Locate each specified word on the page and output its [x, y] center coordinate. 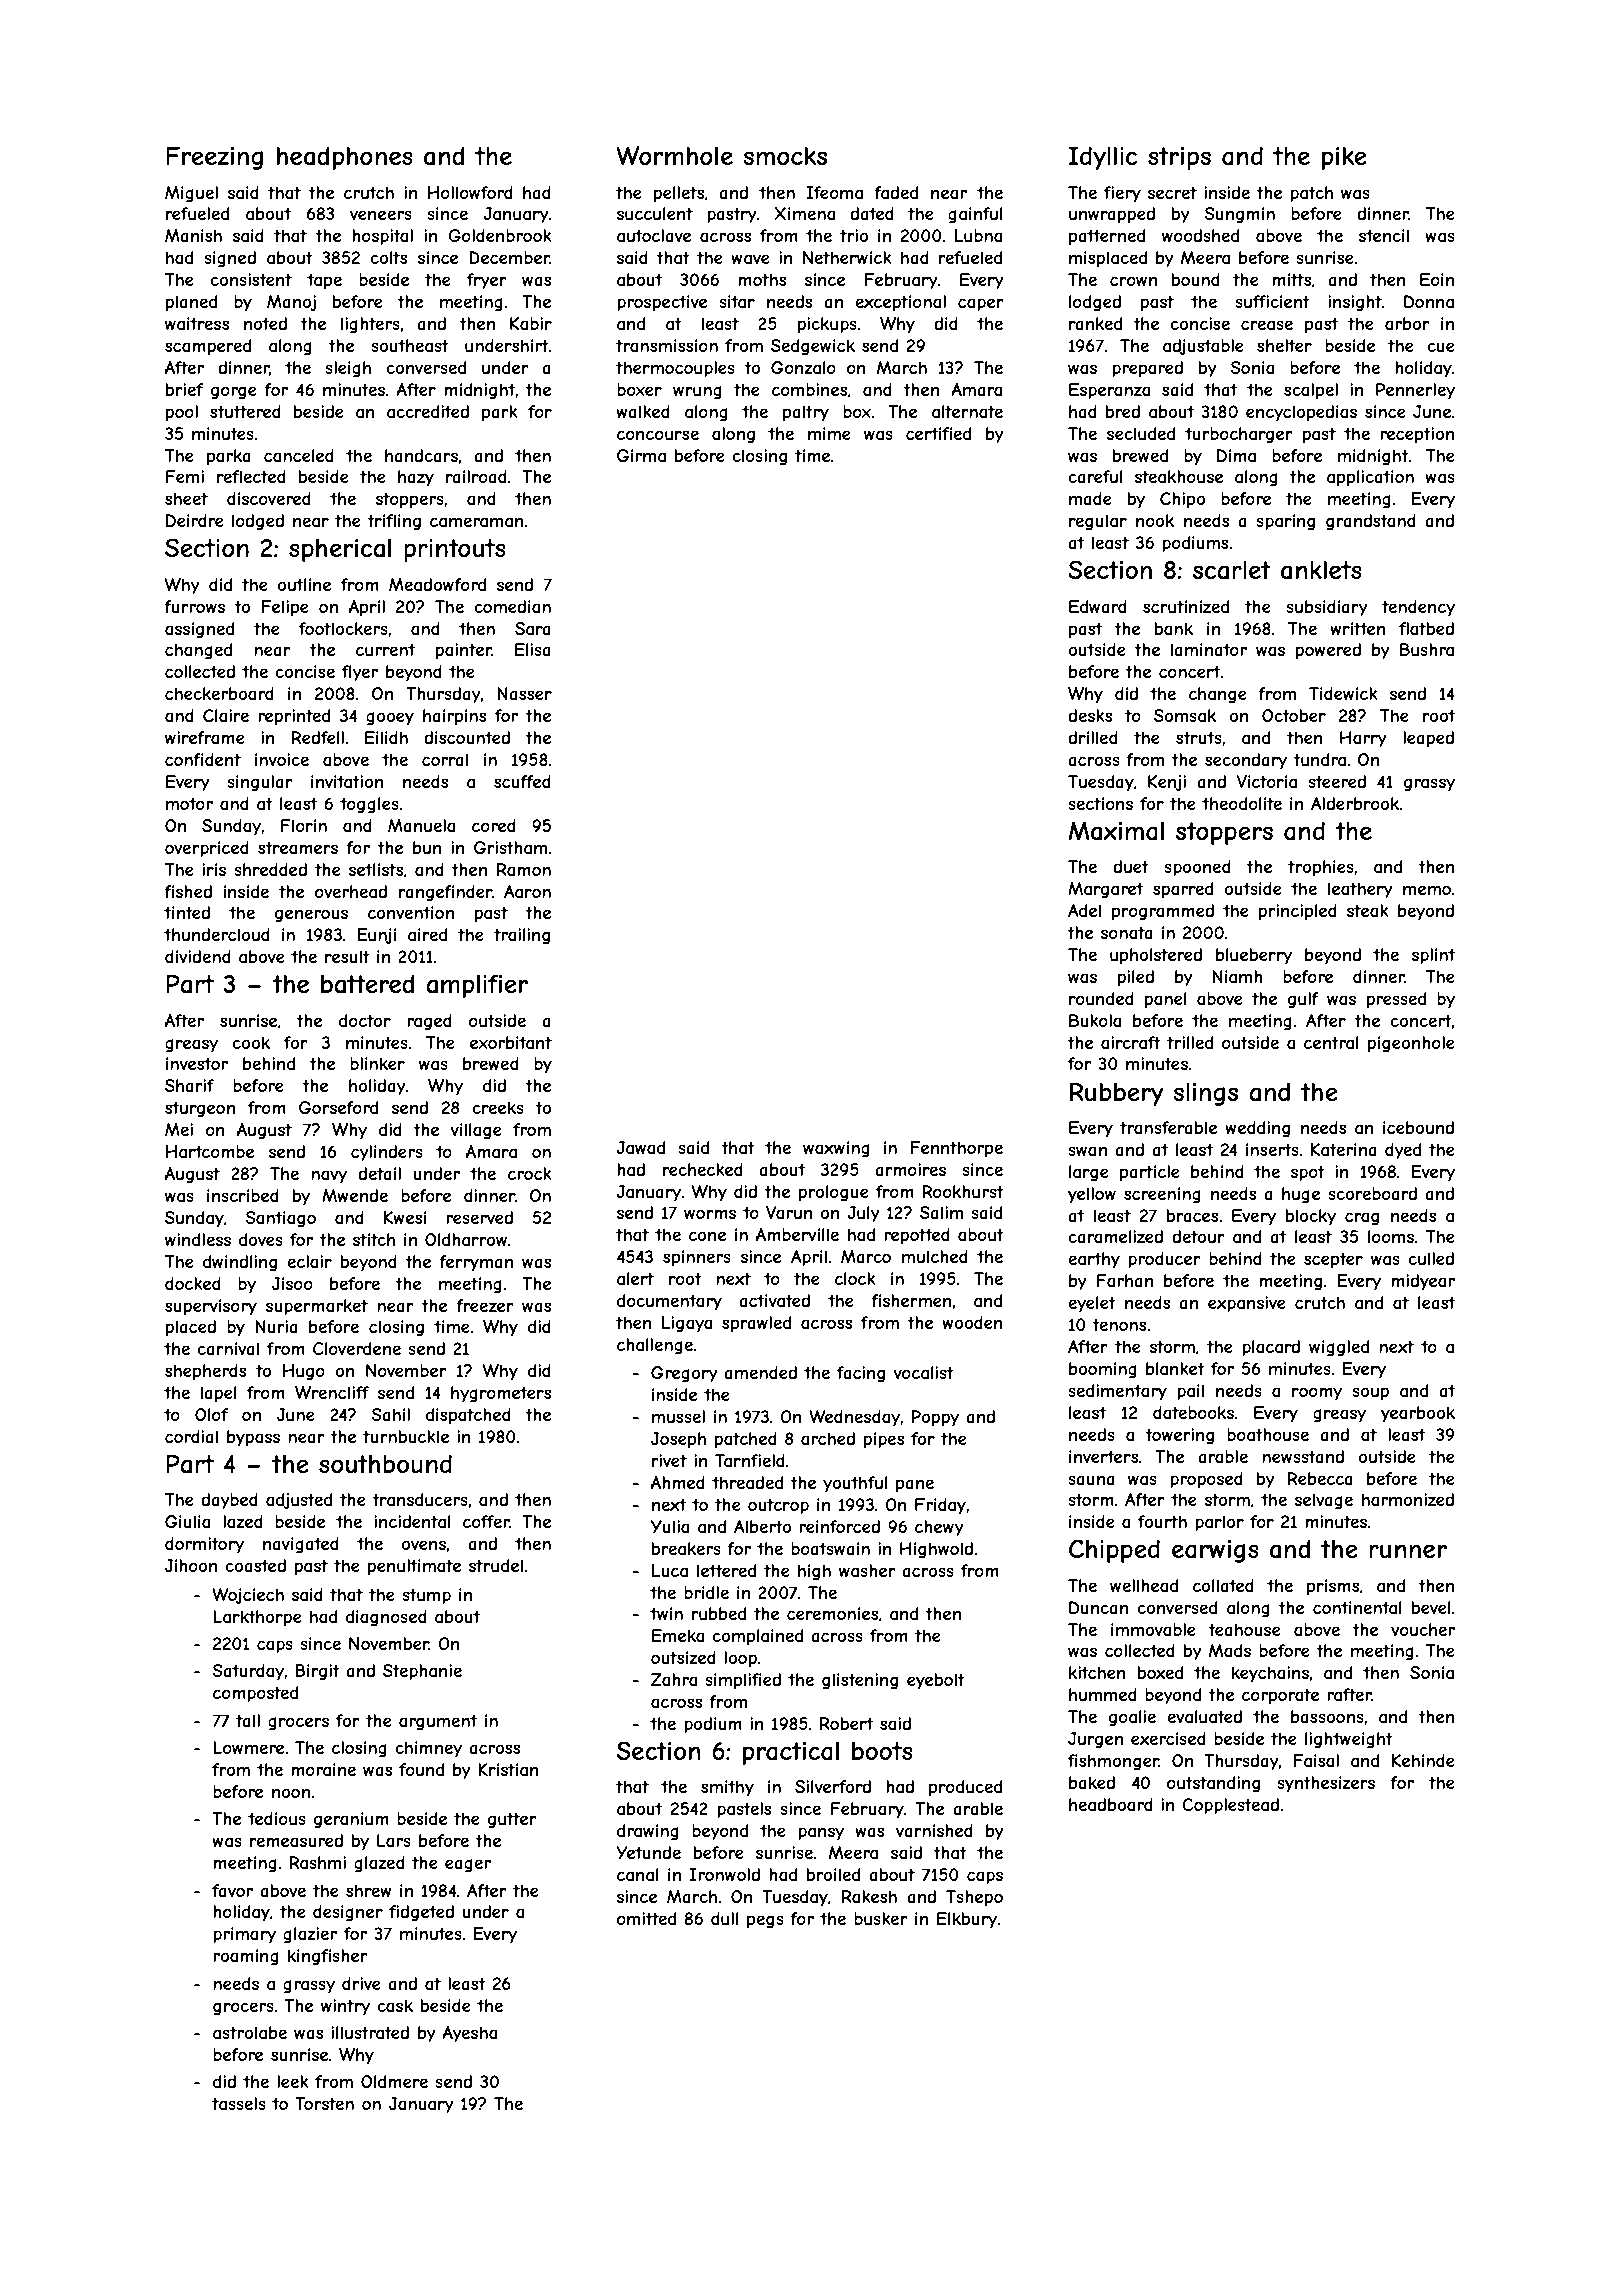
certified [938, 433]
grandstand [1371, 522]
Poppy [935, 1418]
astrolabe [250, 2032]
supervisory [211, 1307]
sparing [1285, 522]
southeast [410, 345]
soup [1370, 1394]
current [385, 649]
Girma [641, 455]
